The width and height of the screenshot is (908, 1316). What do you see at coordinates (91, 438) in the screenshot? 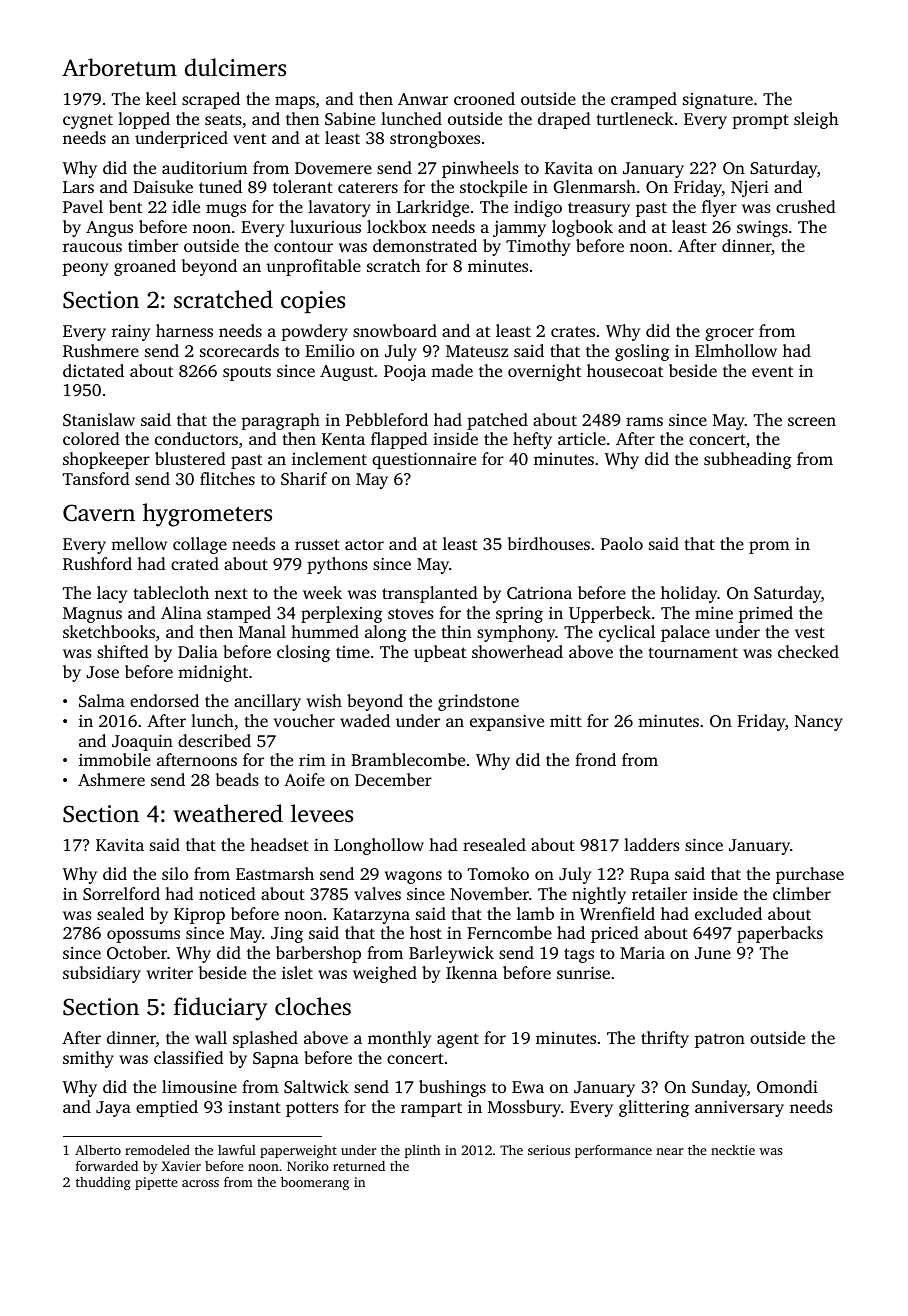
I see `colored` at bounding box center [91, 438].
